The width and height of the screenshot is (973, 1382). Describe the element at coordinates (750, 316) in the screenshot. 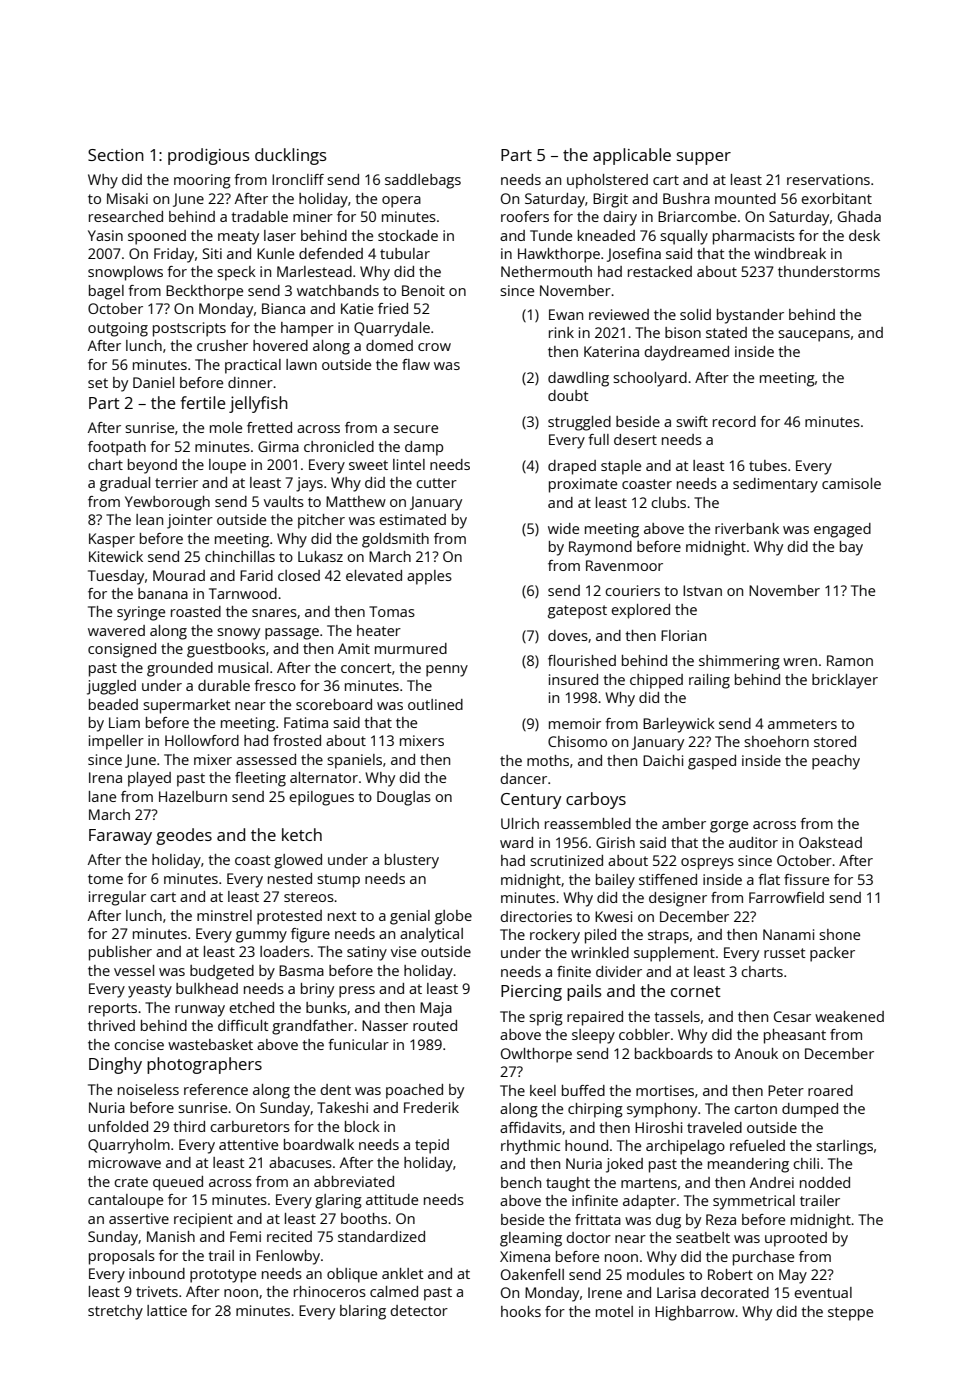

I see `bystander` at that location.
